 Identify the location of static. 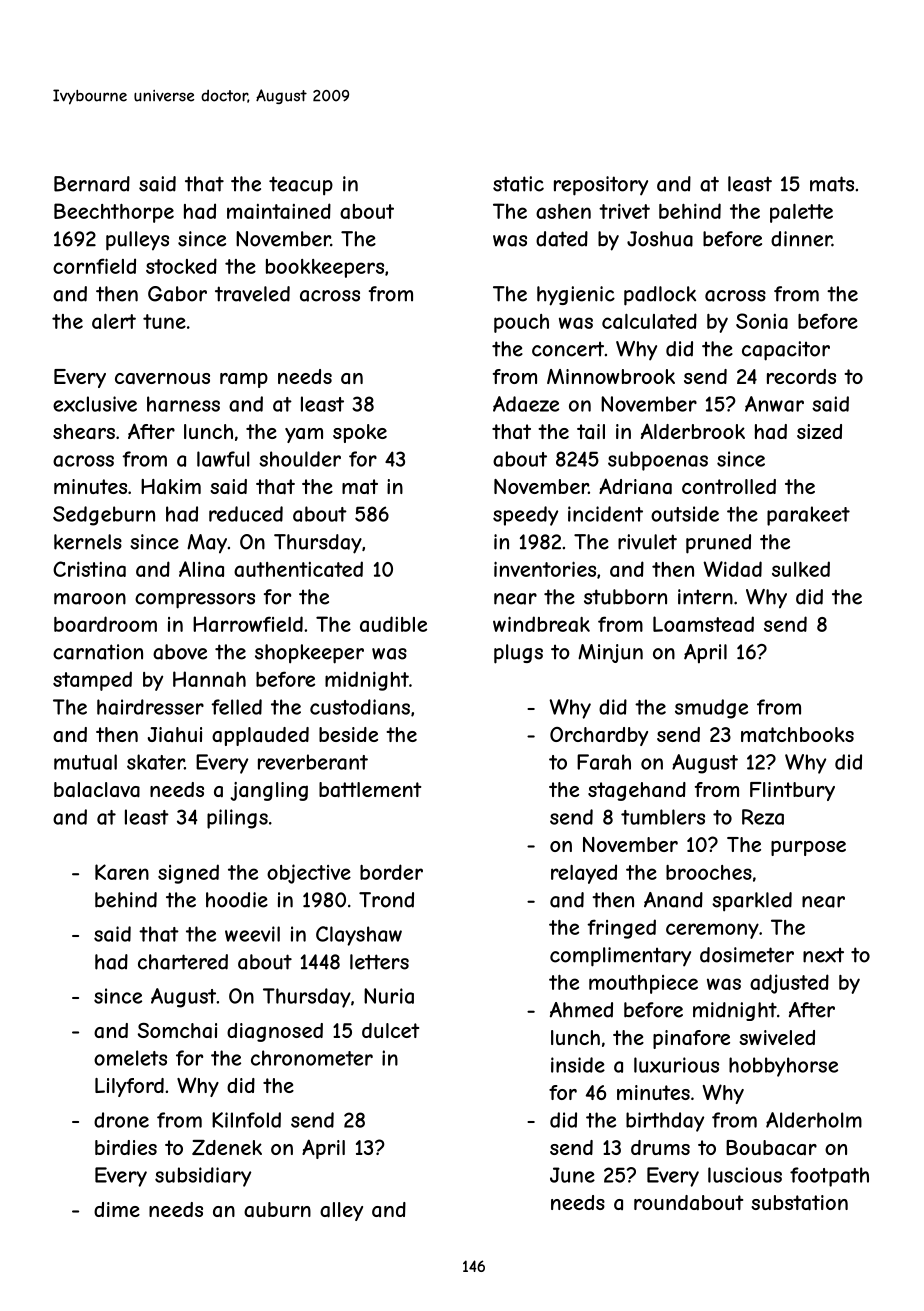
(518, 184).
